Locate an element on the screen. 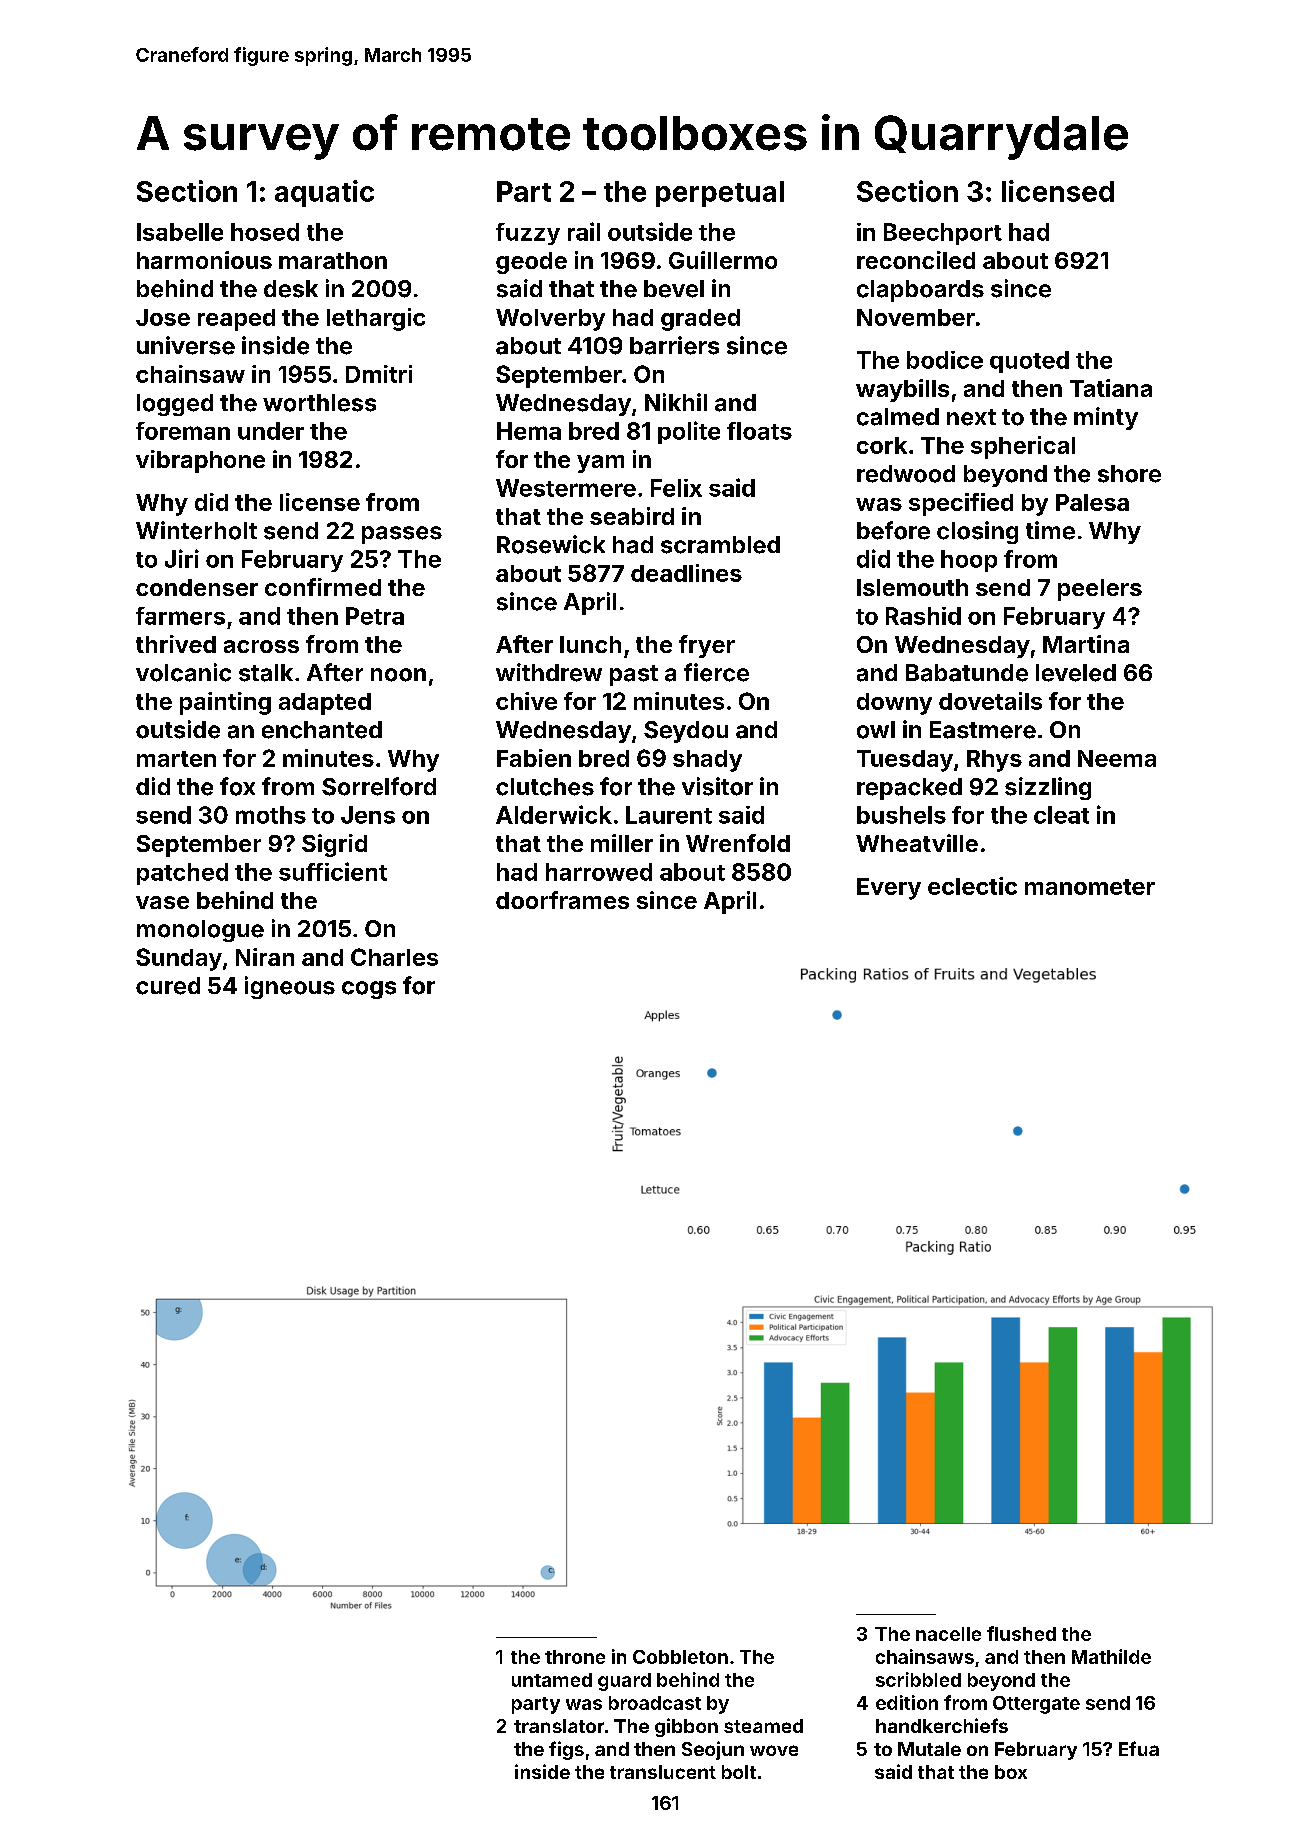  leveled is located at coordinates (1076, 673).
